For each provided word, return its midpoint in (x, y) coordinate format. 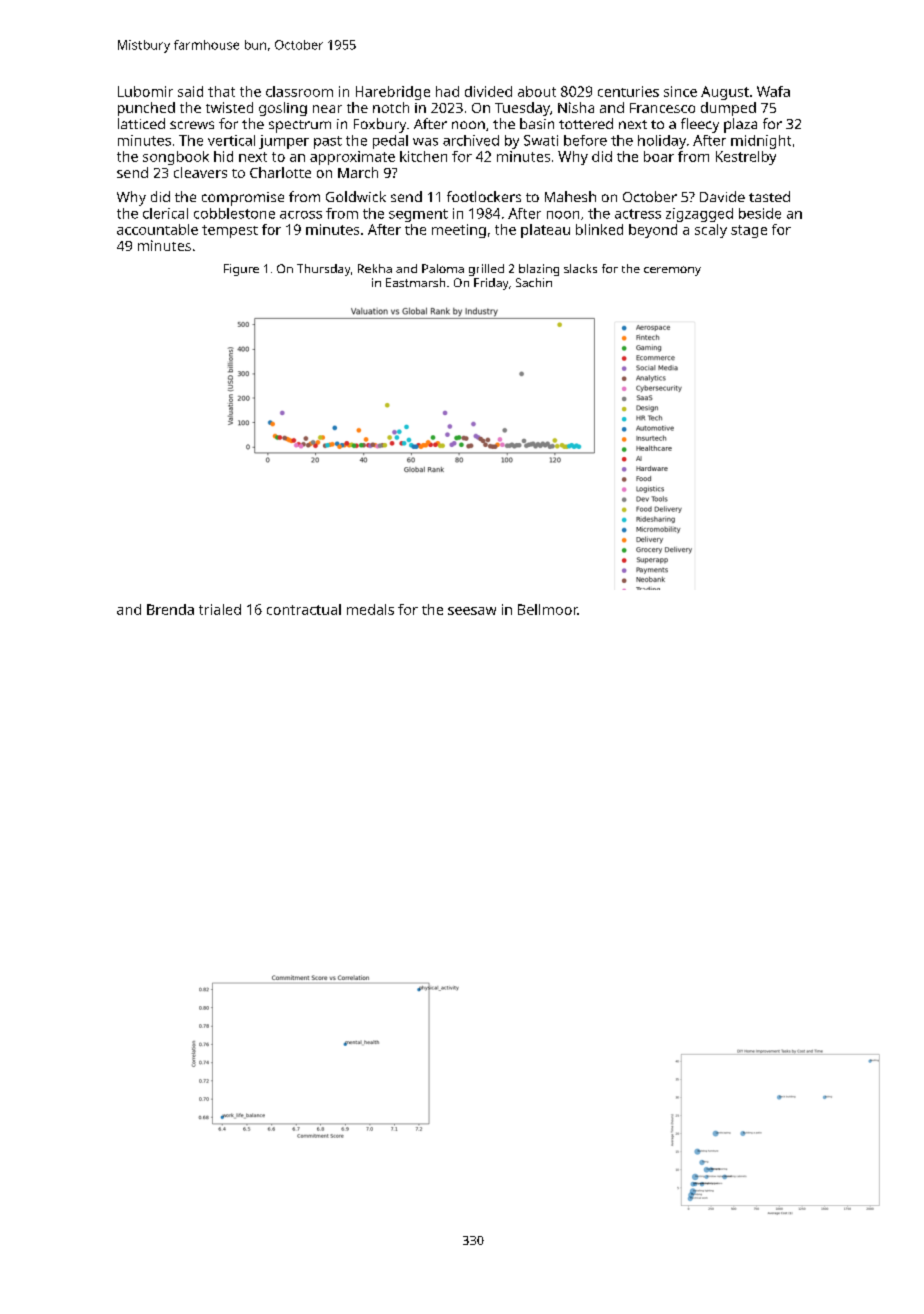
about (537, 91)
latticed (141, 123)
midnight (761, 142)
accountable (157, 229)
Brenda (170, 609)
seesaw (472, 611)
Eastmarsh (415, 282)
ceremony (672, 271)
